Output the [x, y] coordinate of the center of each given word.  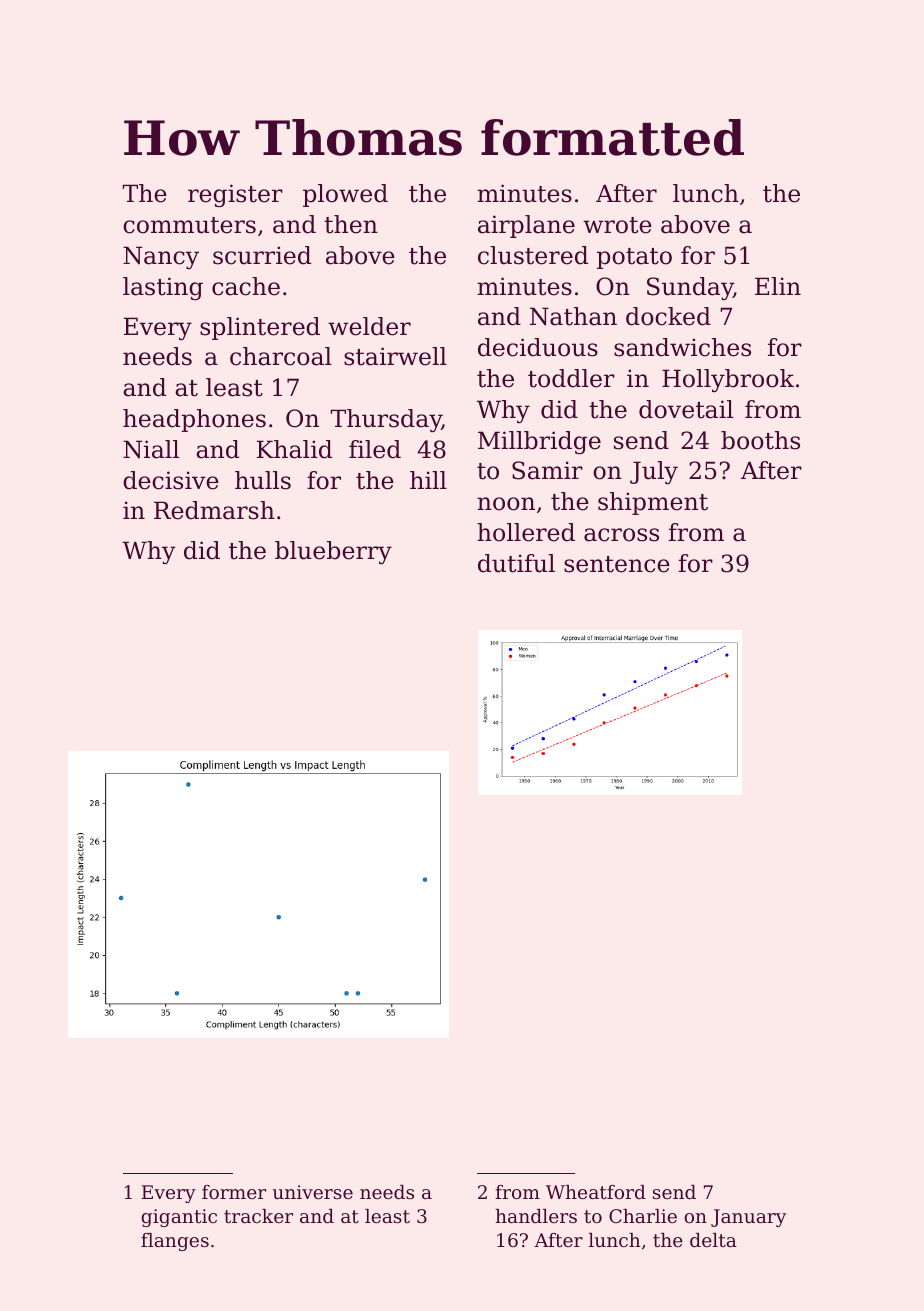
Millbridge [539, 442]
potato [634, 258]
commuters [189, 225]
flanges [175, 1242]
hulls [263, 480]
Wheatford [596, 1192]
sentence [617, 564]
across [621, 535]
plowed [345, 195]
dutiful [516, 563]
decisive [171, 480]
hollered [526, 532]
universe [313, 1192]
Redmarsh [214, 510]
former [234, 1192]
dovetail [686, 409]
